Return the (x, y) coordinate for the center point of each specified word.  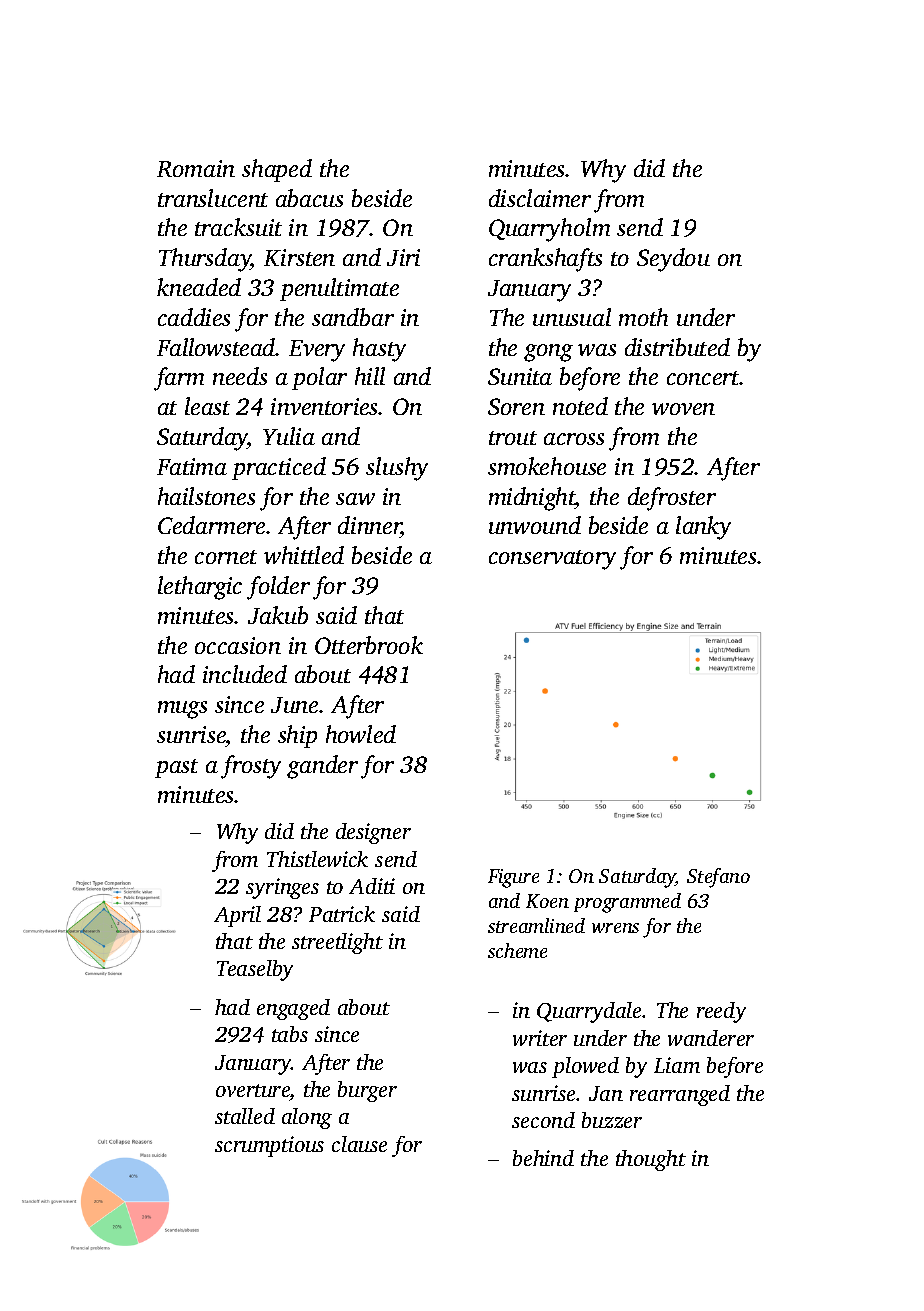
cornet (226, 557)
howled (361, 734)
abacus (309, 198)
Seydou (673, 260)
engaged (293, 1009)
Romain (196, 168)
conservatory (552, 560)
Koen (547, 901)
